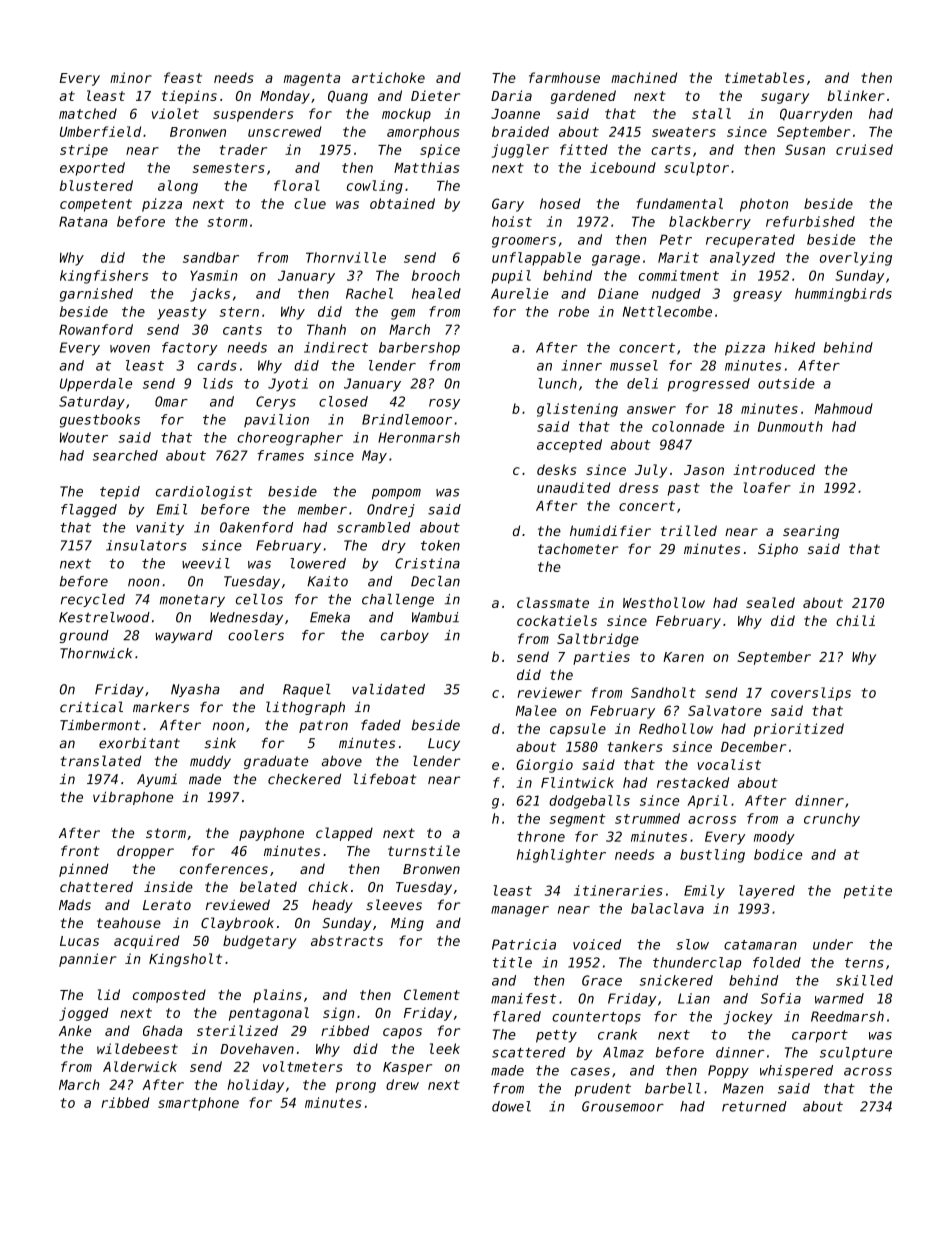 This document has height=1233, width=952. I want to click on lifeboat, so click(385, 779).
